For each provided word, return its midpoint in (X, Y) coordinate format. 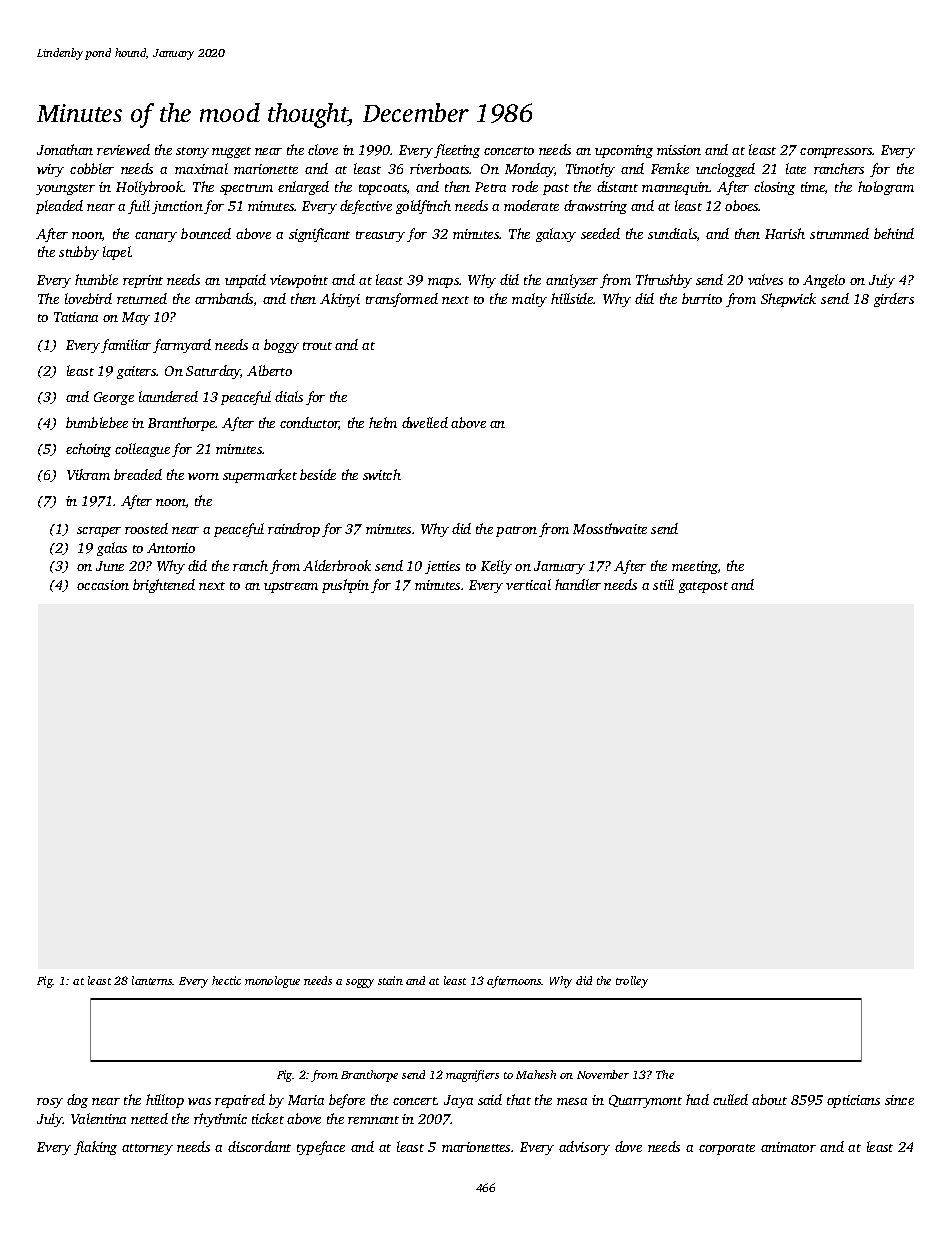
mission (679, 150)
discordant (259, 1146)
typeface (321, 1148)
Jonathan (65, 149)
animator (788, 1147)
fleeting (457, 151)
